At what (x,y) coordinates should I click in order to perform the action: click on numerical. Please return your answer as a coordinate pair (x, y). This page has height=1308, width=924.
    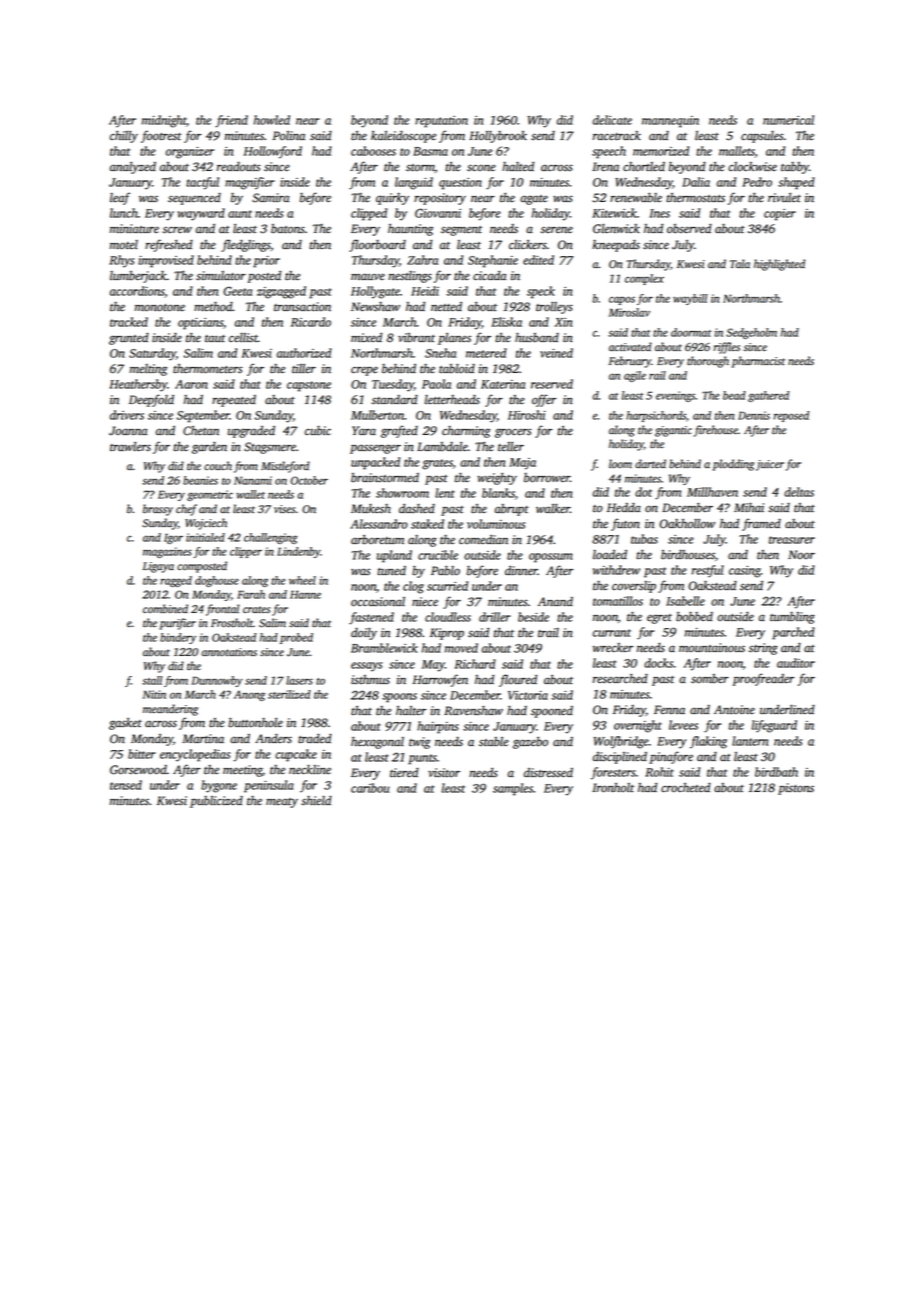
    Looking at the image, I should click on (788, 120).
